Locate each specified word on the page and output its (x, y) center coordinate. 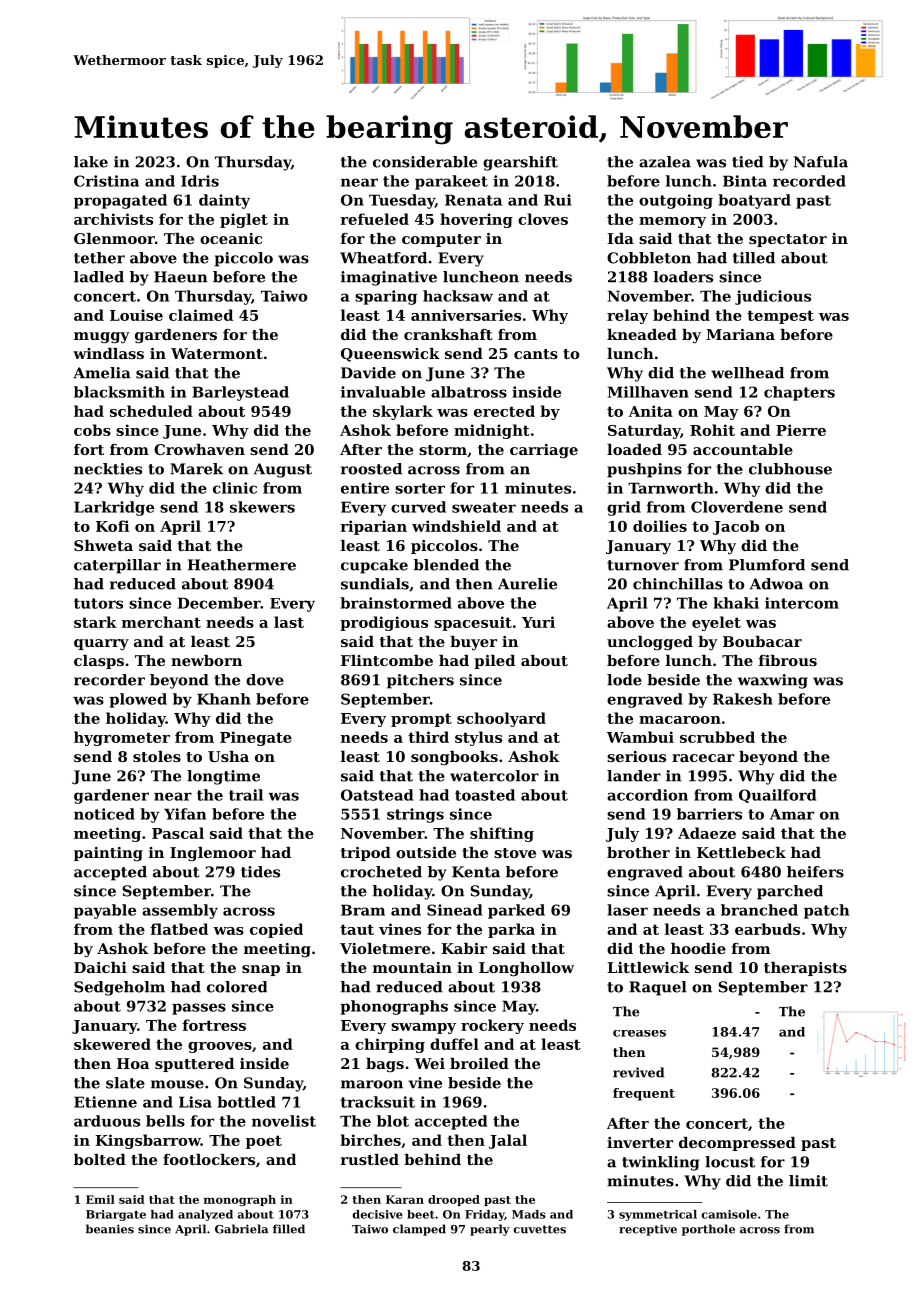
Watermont (217, 353)
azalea (665, 162)
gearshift (520, 163)
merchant (161, 622)
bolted (100, 1159)
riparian (373, 527)
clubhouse (790, 469)
